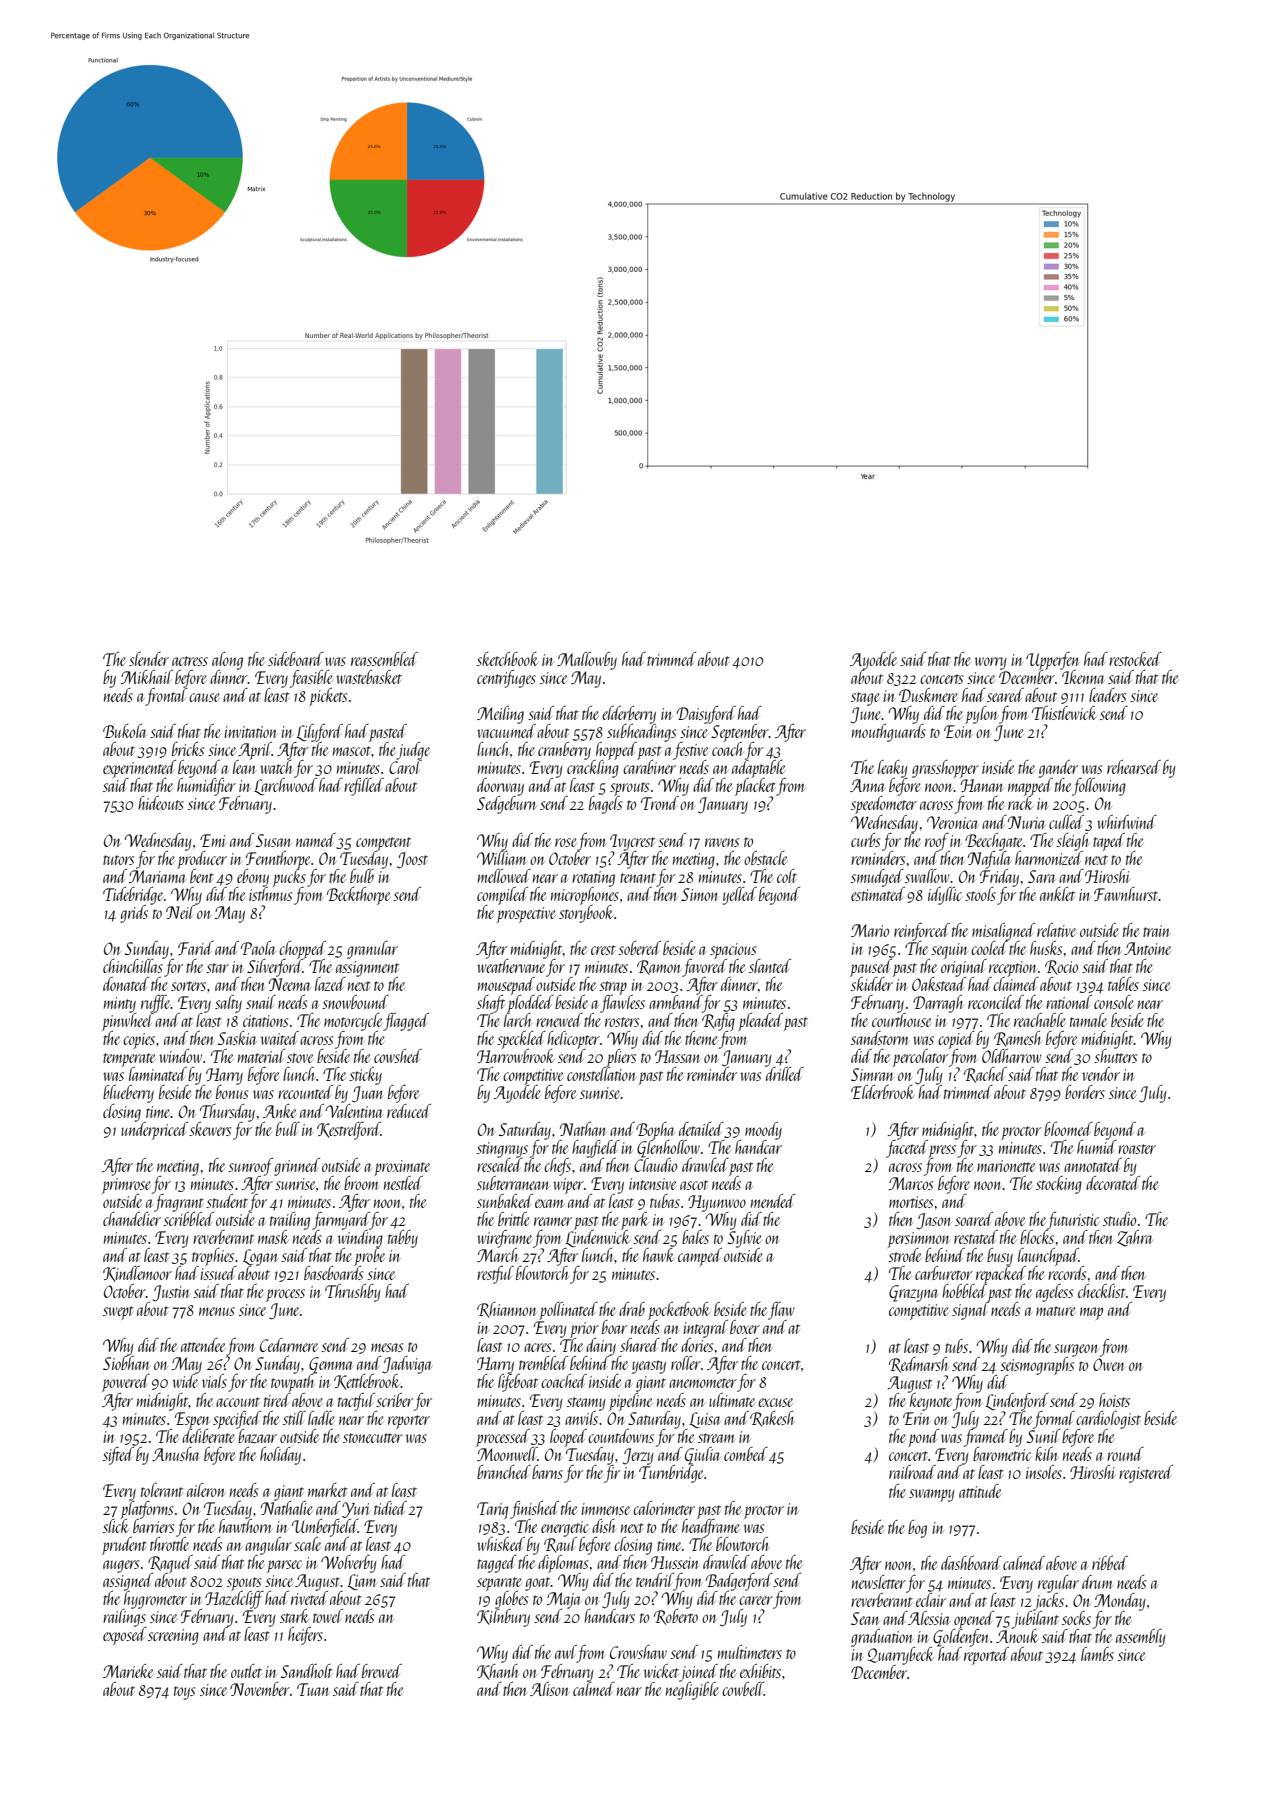  What do you see at coordinates (313, 1689) in the screenshot?
I see `Tuan` at bounding box center [313, 1689].
